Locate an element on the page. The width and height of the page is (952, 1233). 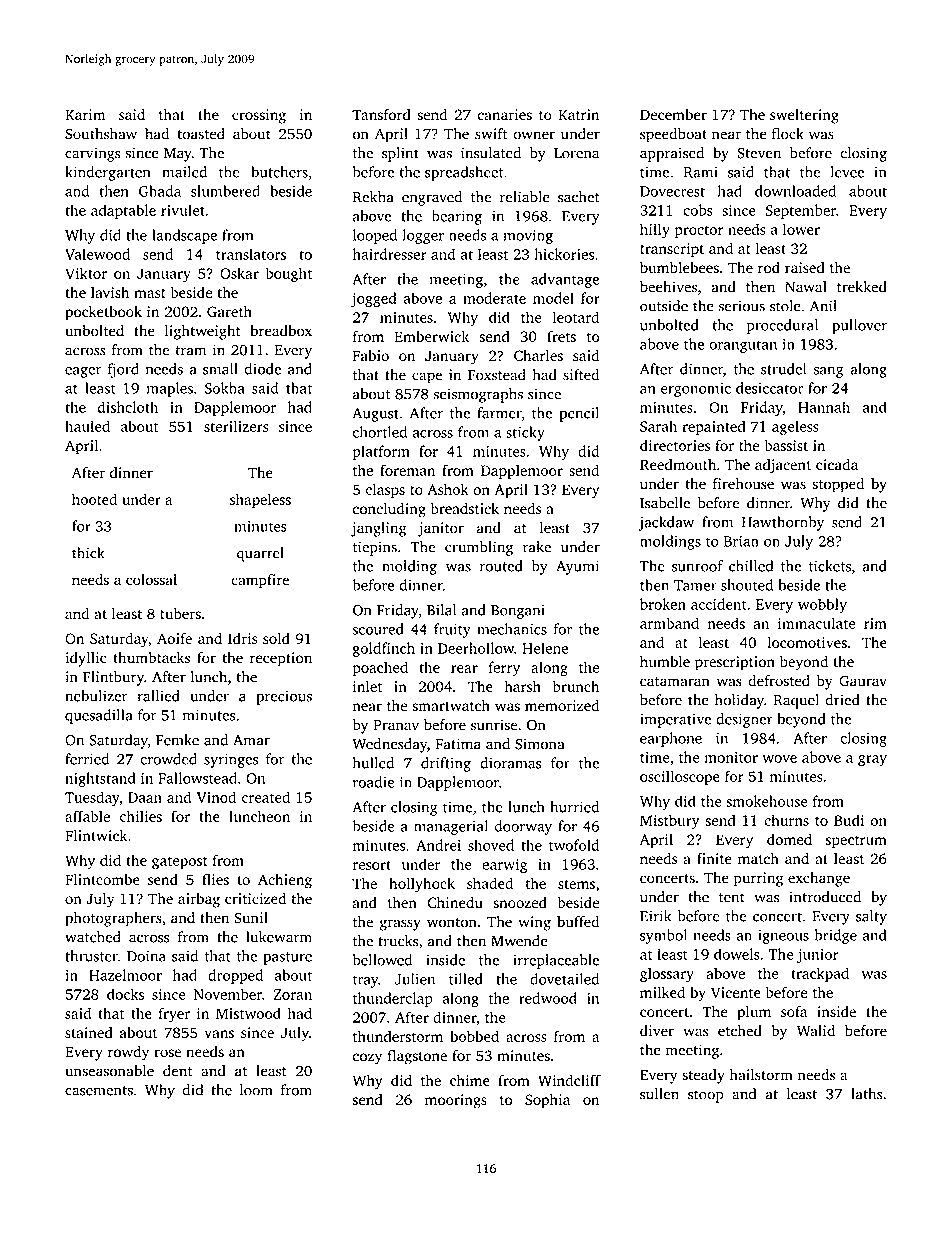
tickets is located at coordinates (830, 566).
